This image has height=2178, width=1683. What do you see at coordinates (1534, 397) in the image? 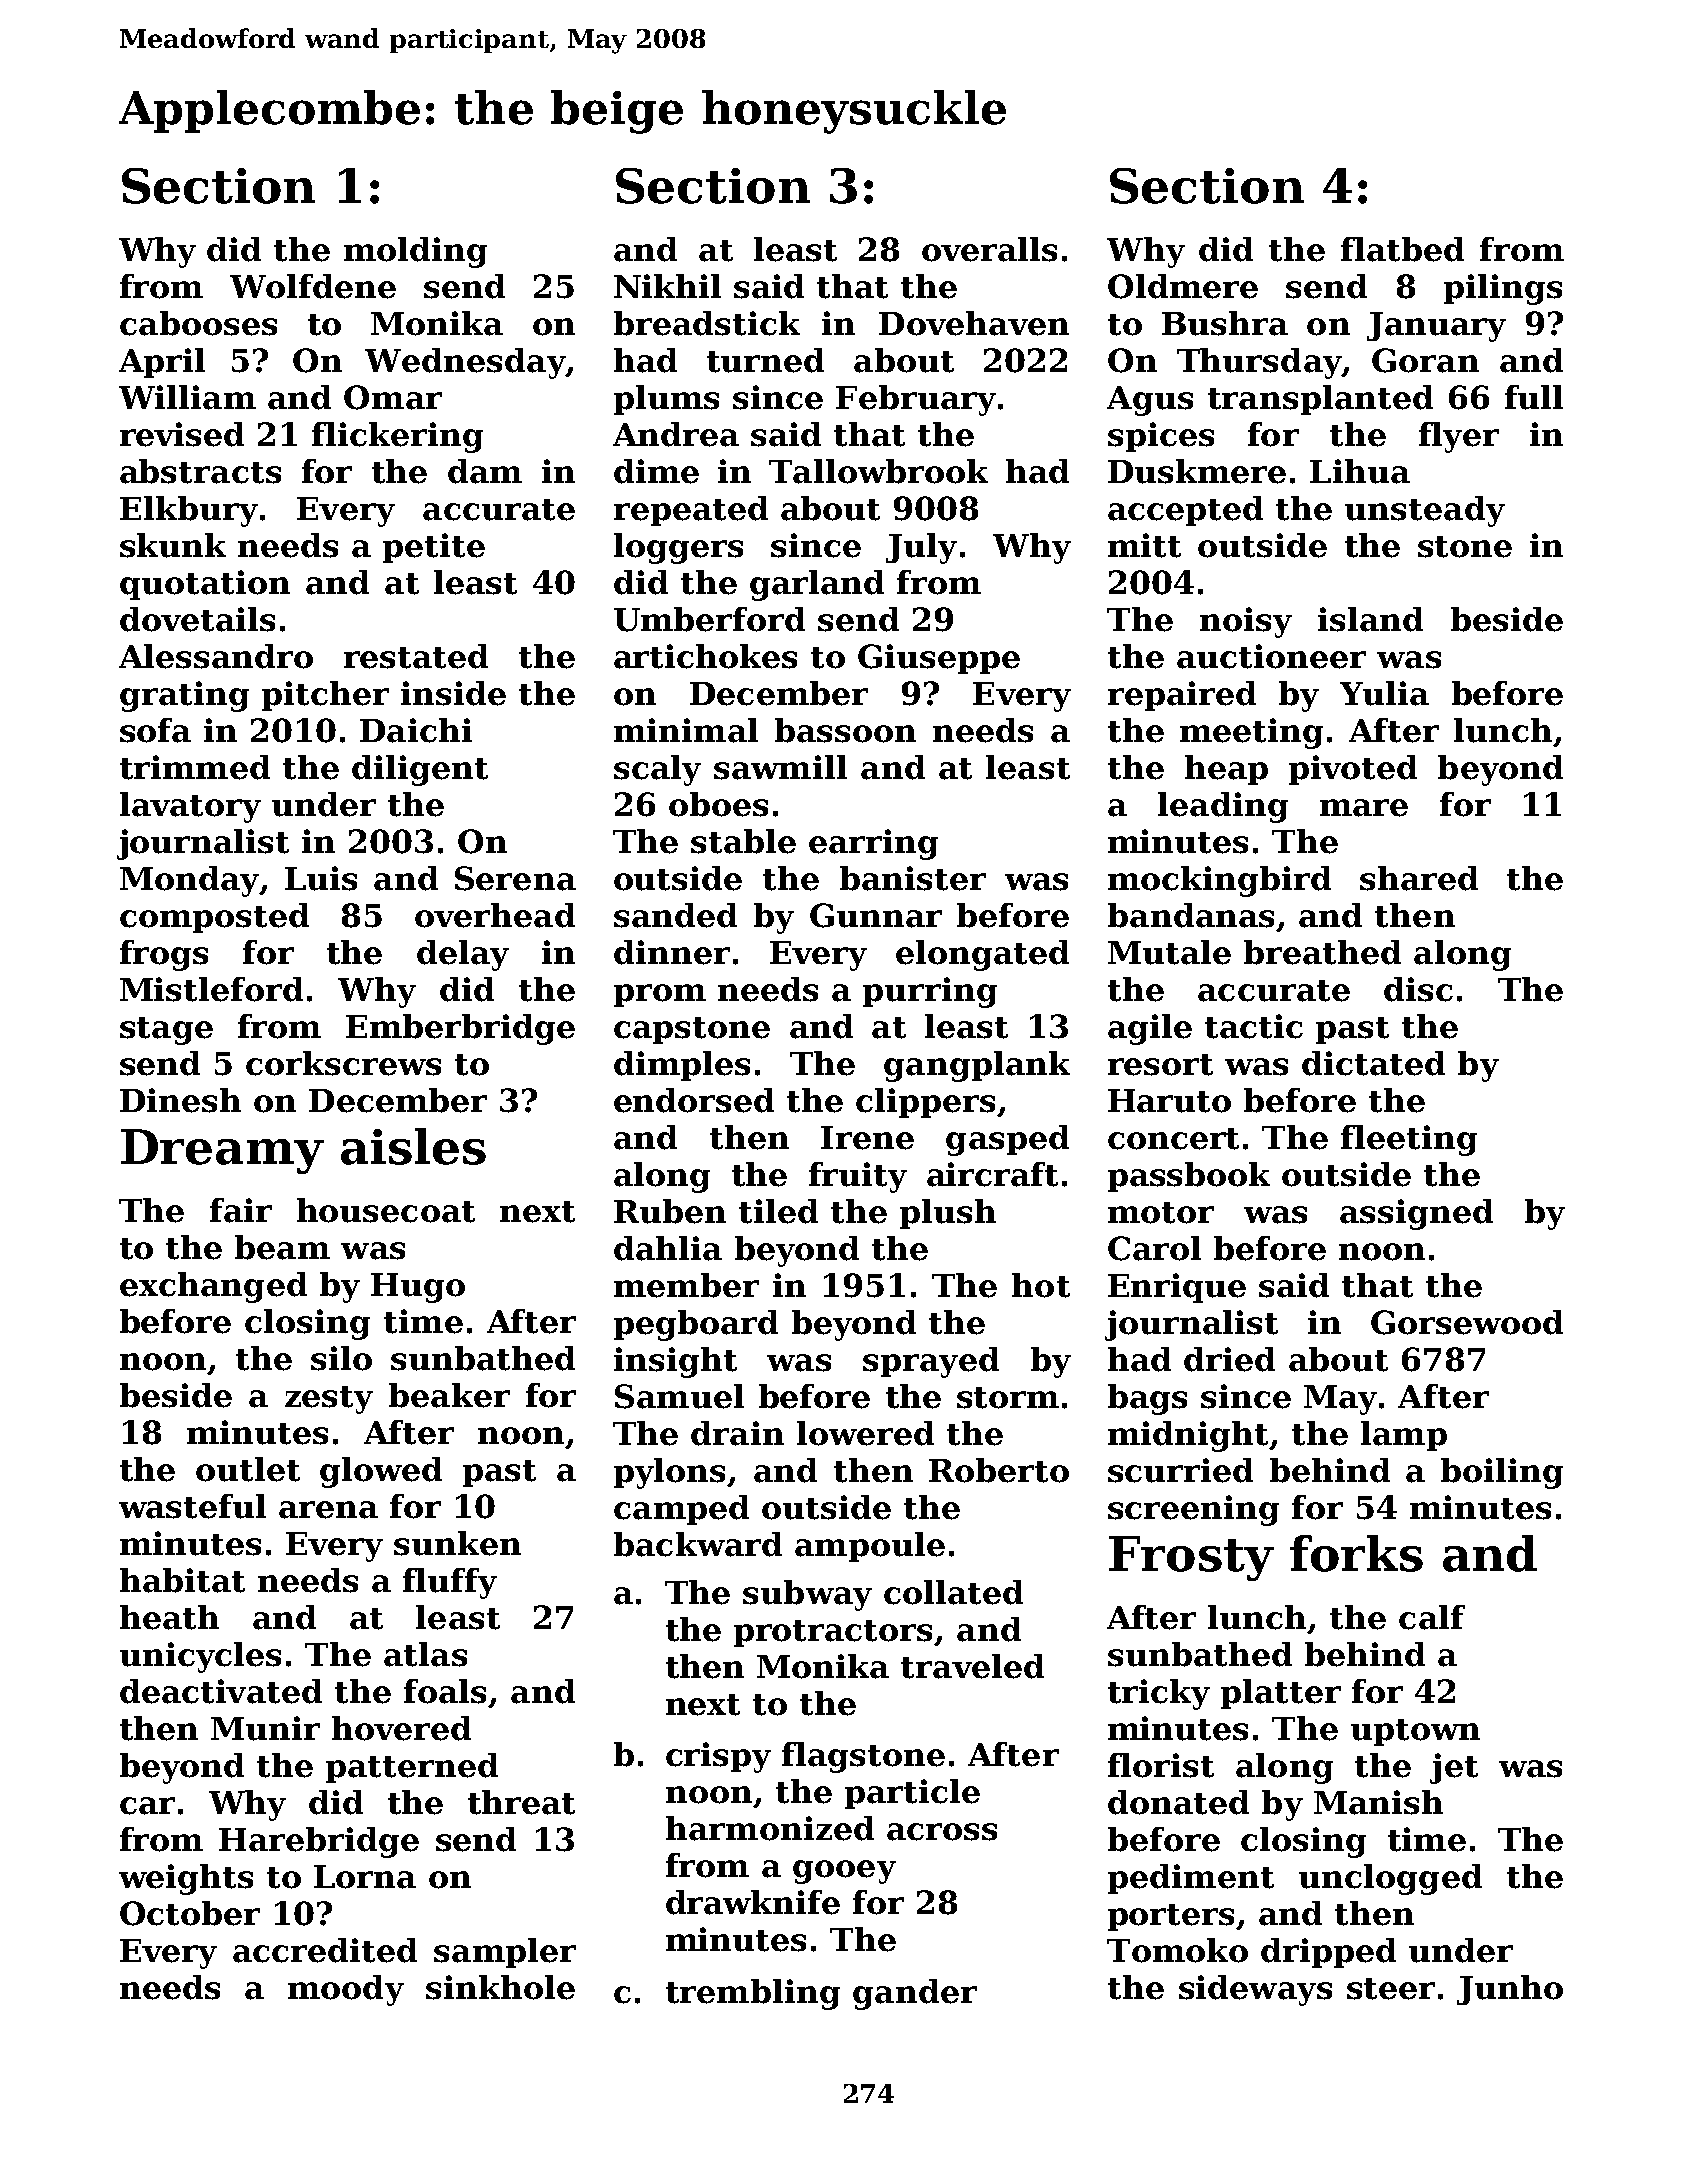
I see `full` at bounding box center [1534, 397].
